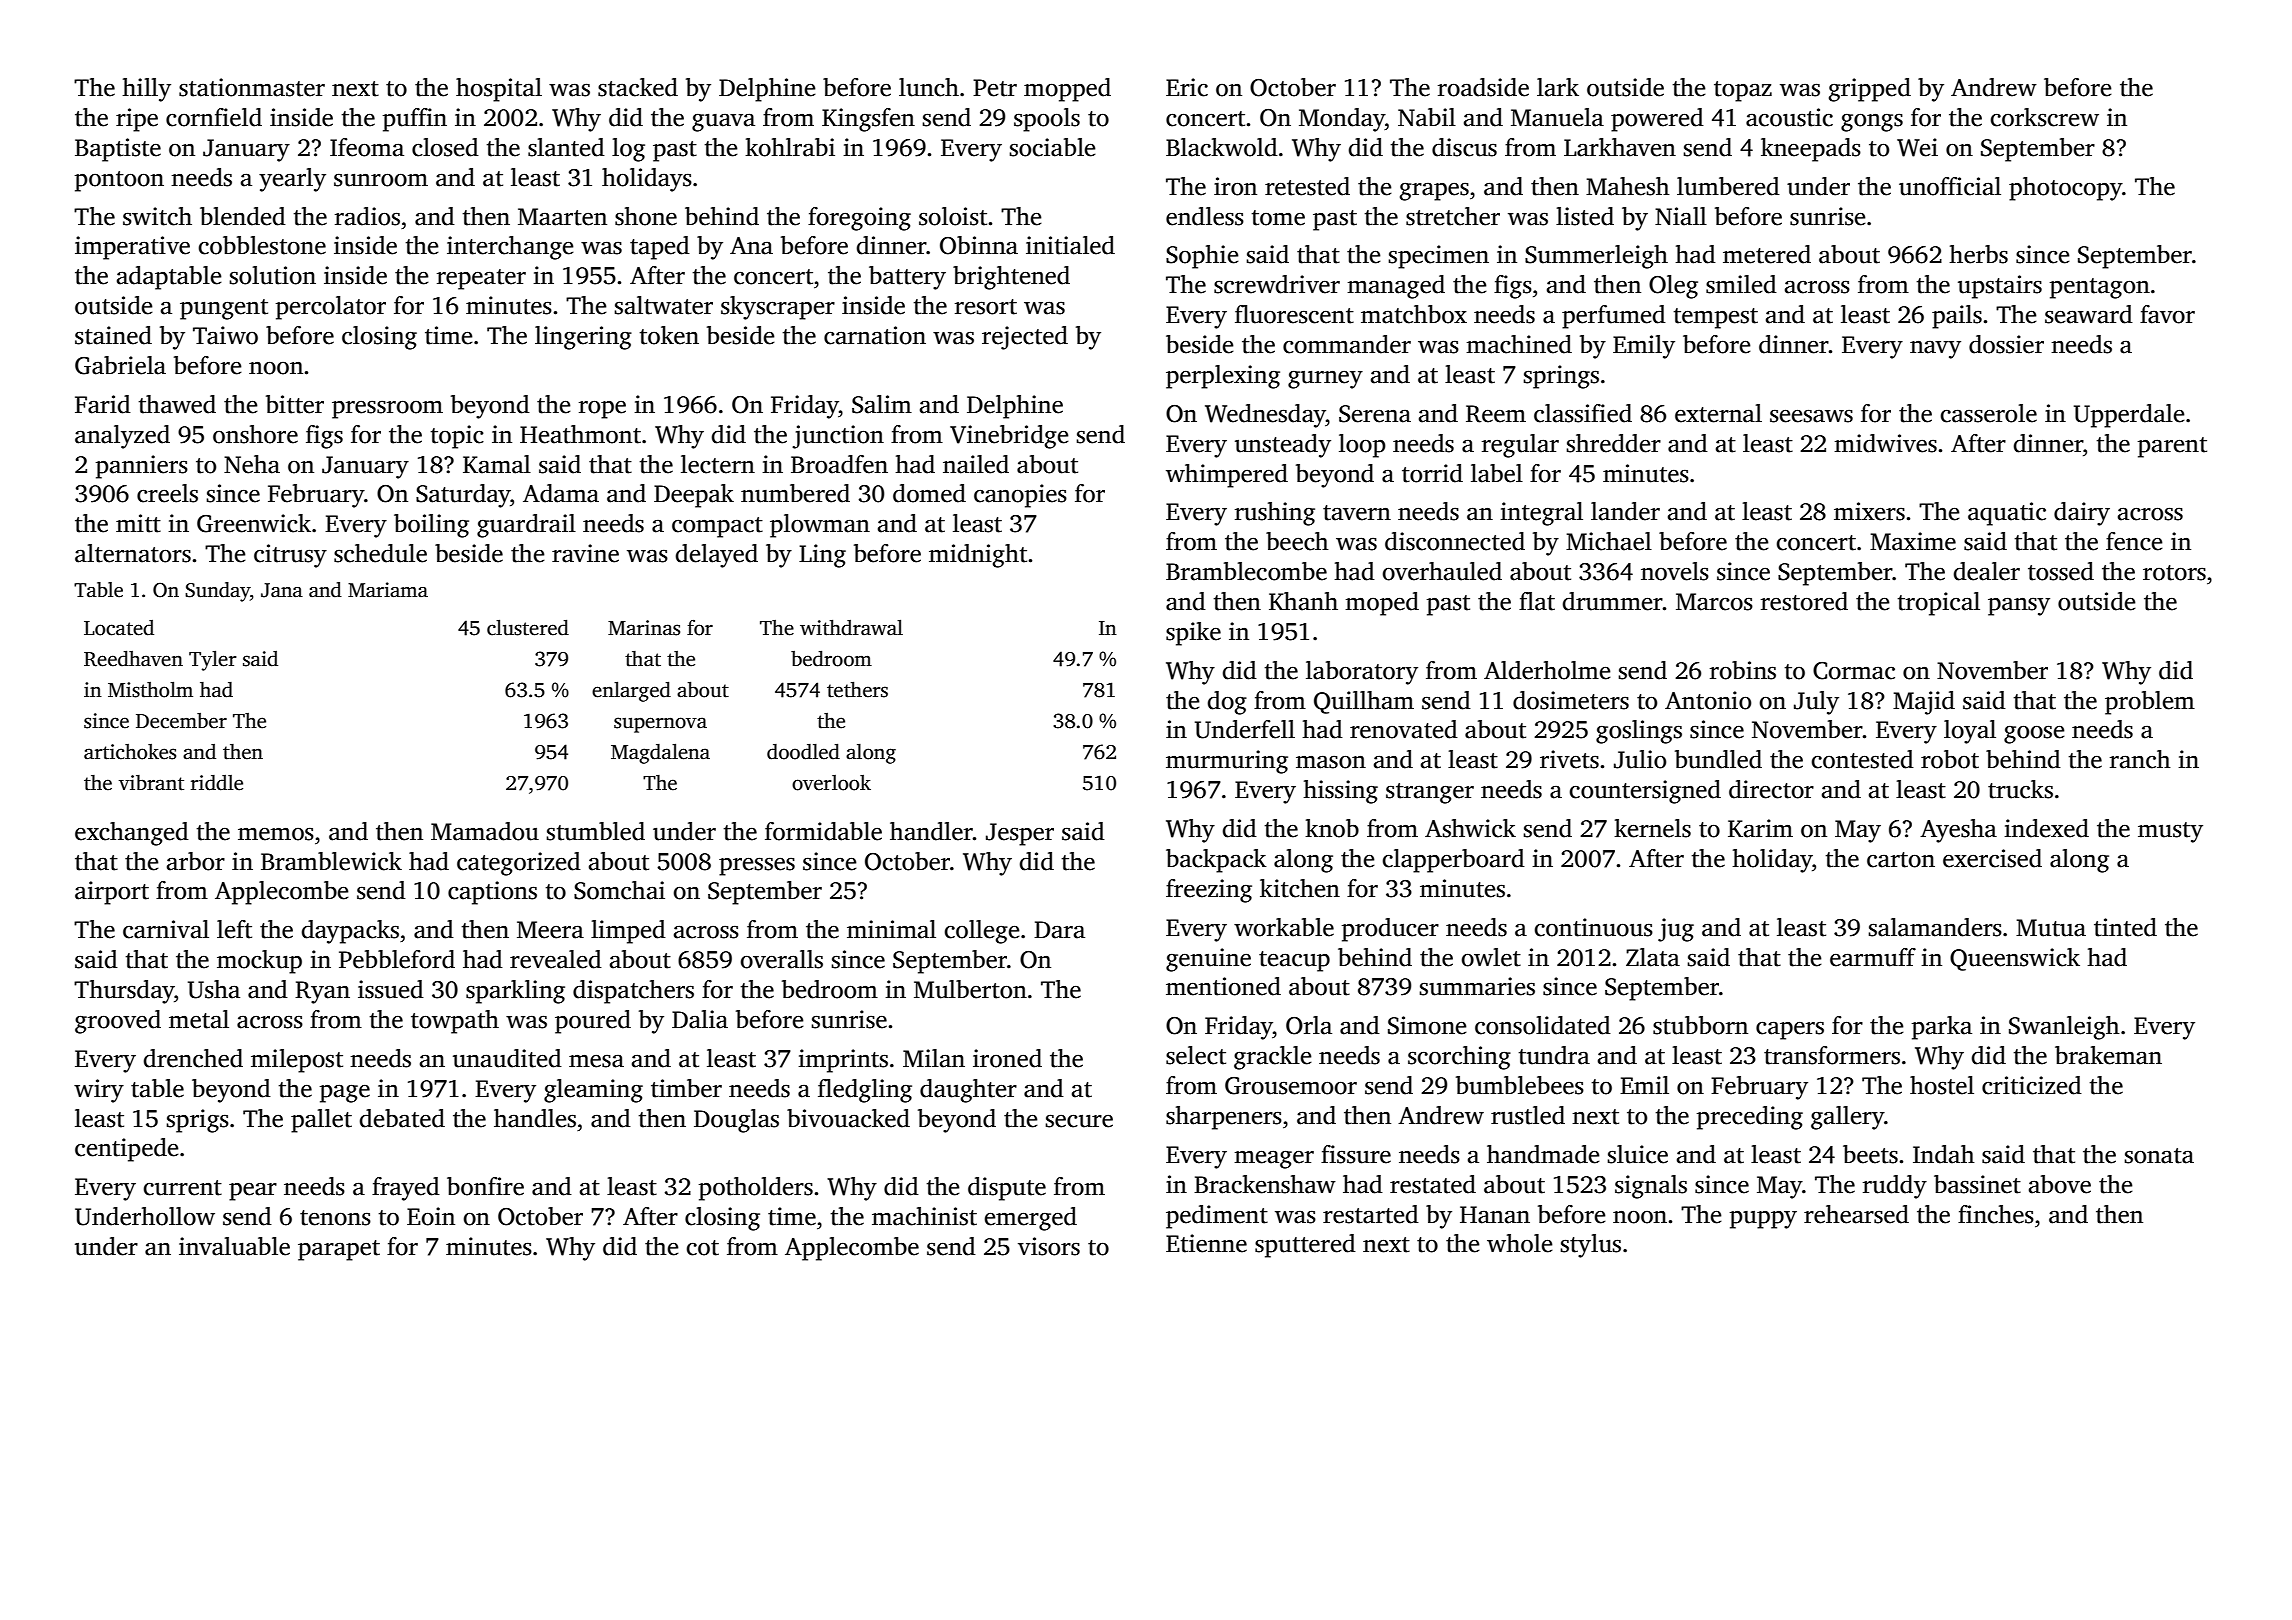 The image size is (2292, 1620). I want to click on loop, so click(1362, 446).
